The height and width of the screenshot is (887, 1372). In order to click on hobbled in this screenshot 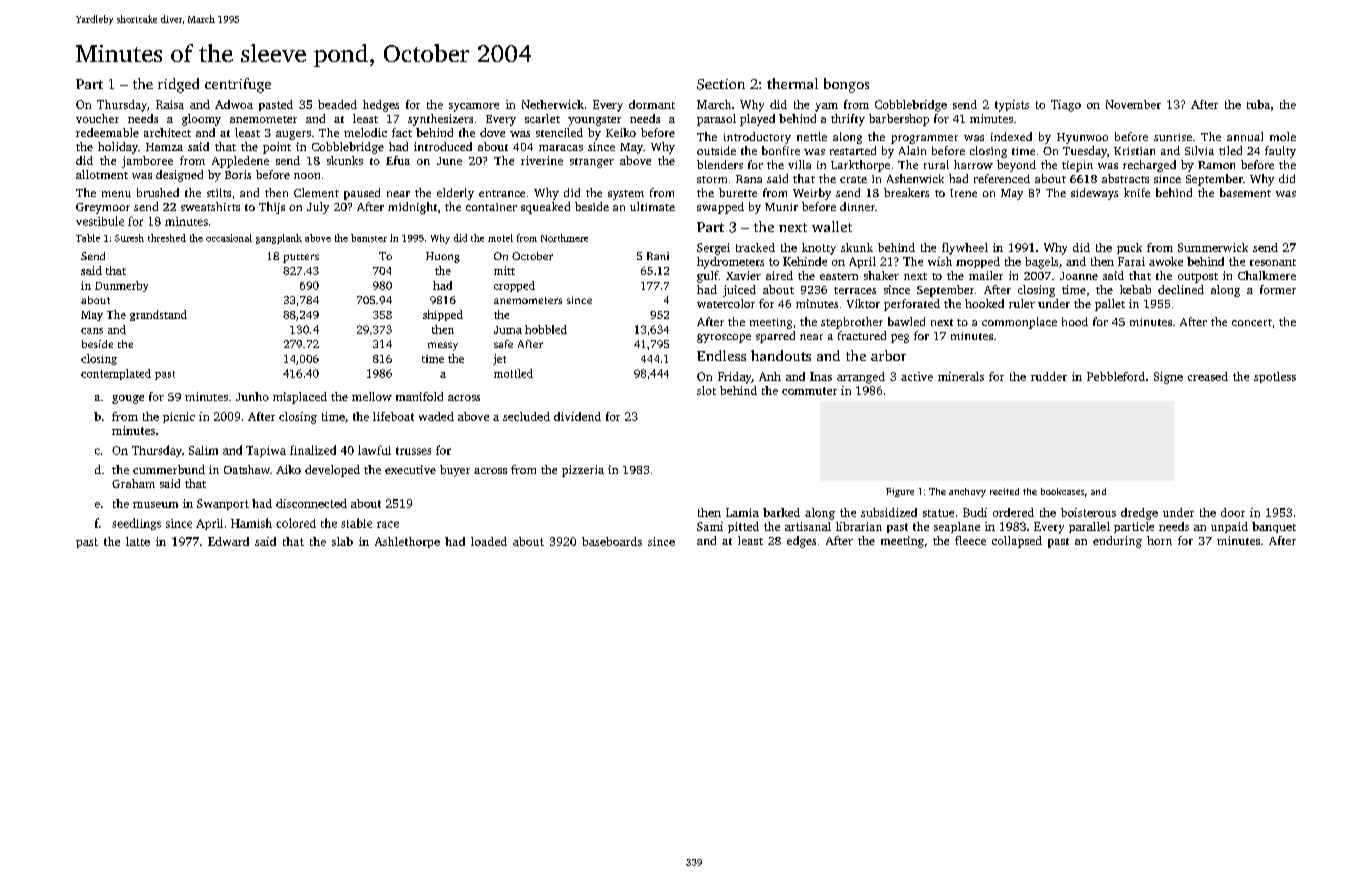, I will do `click(546, 329)`.
